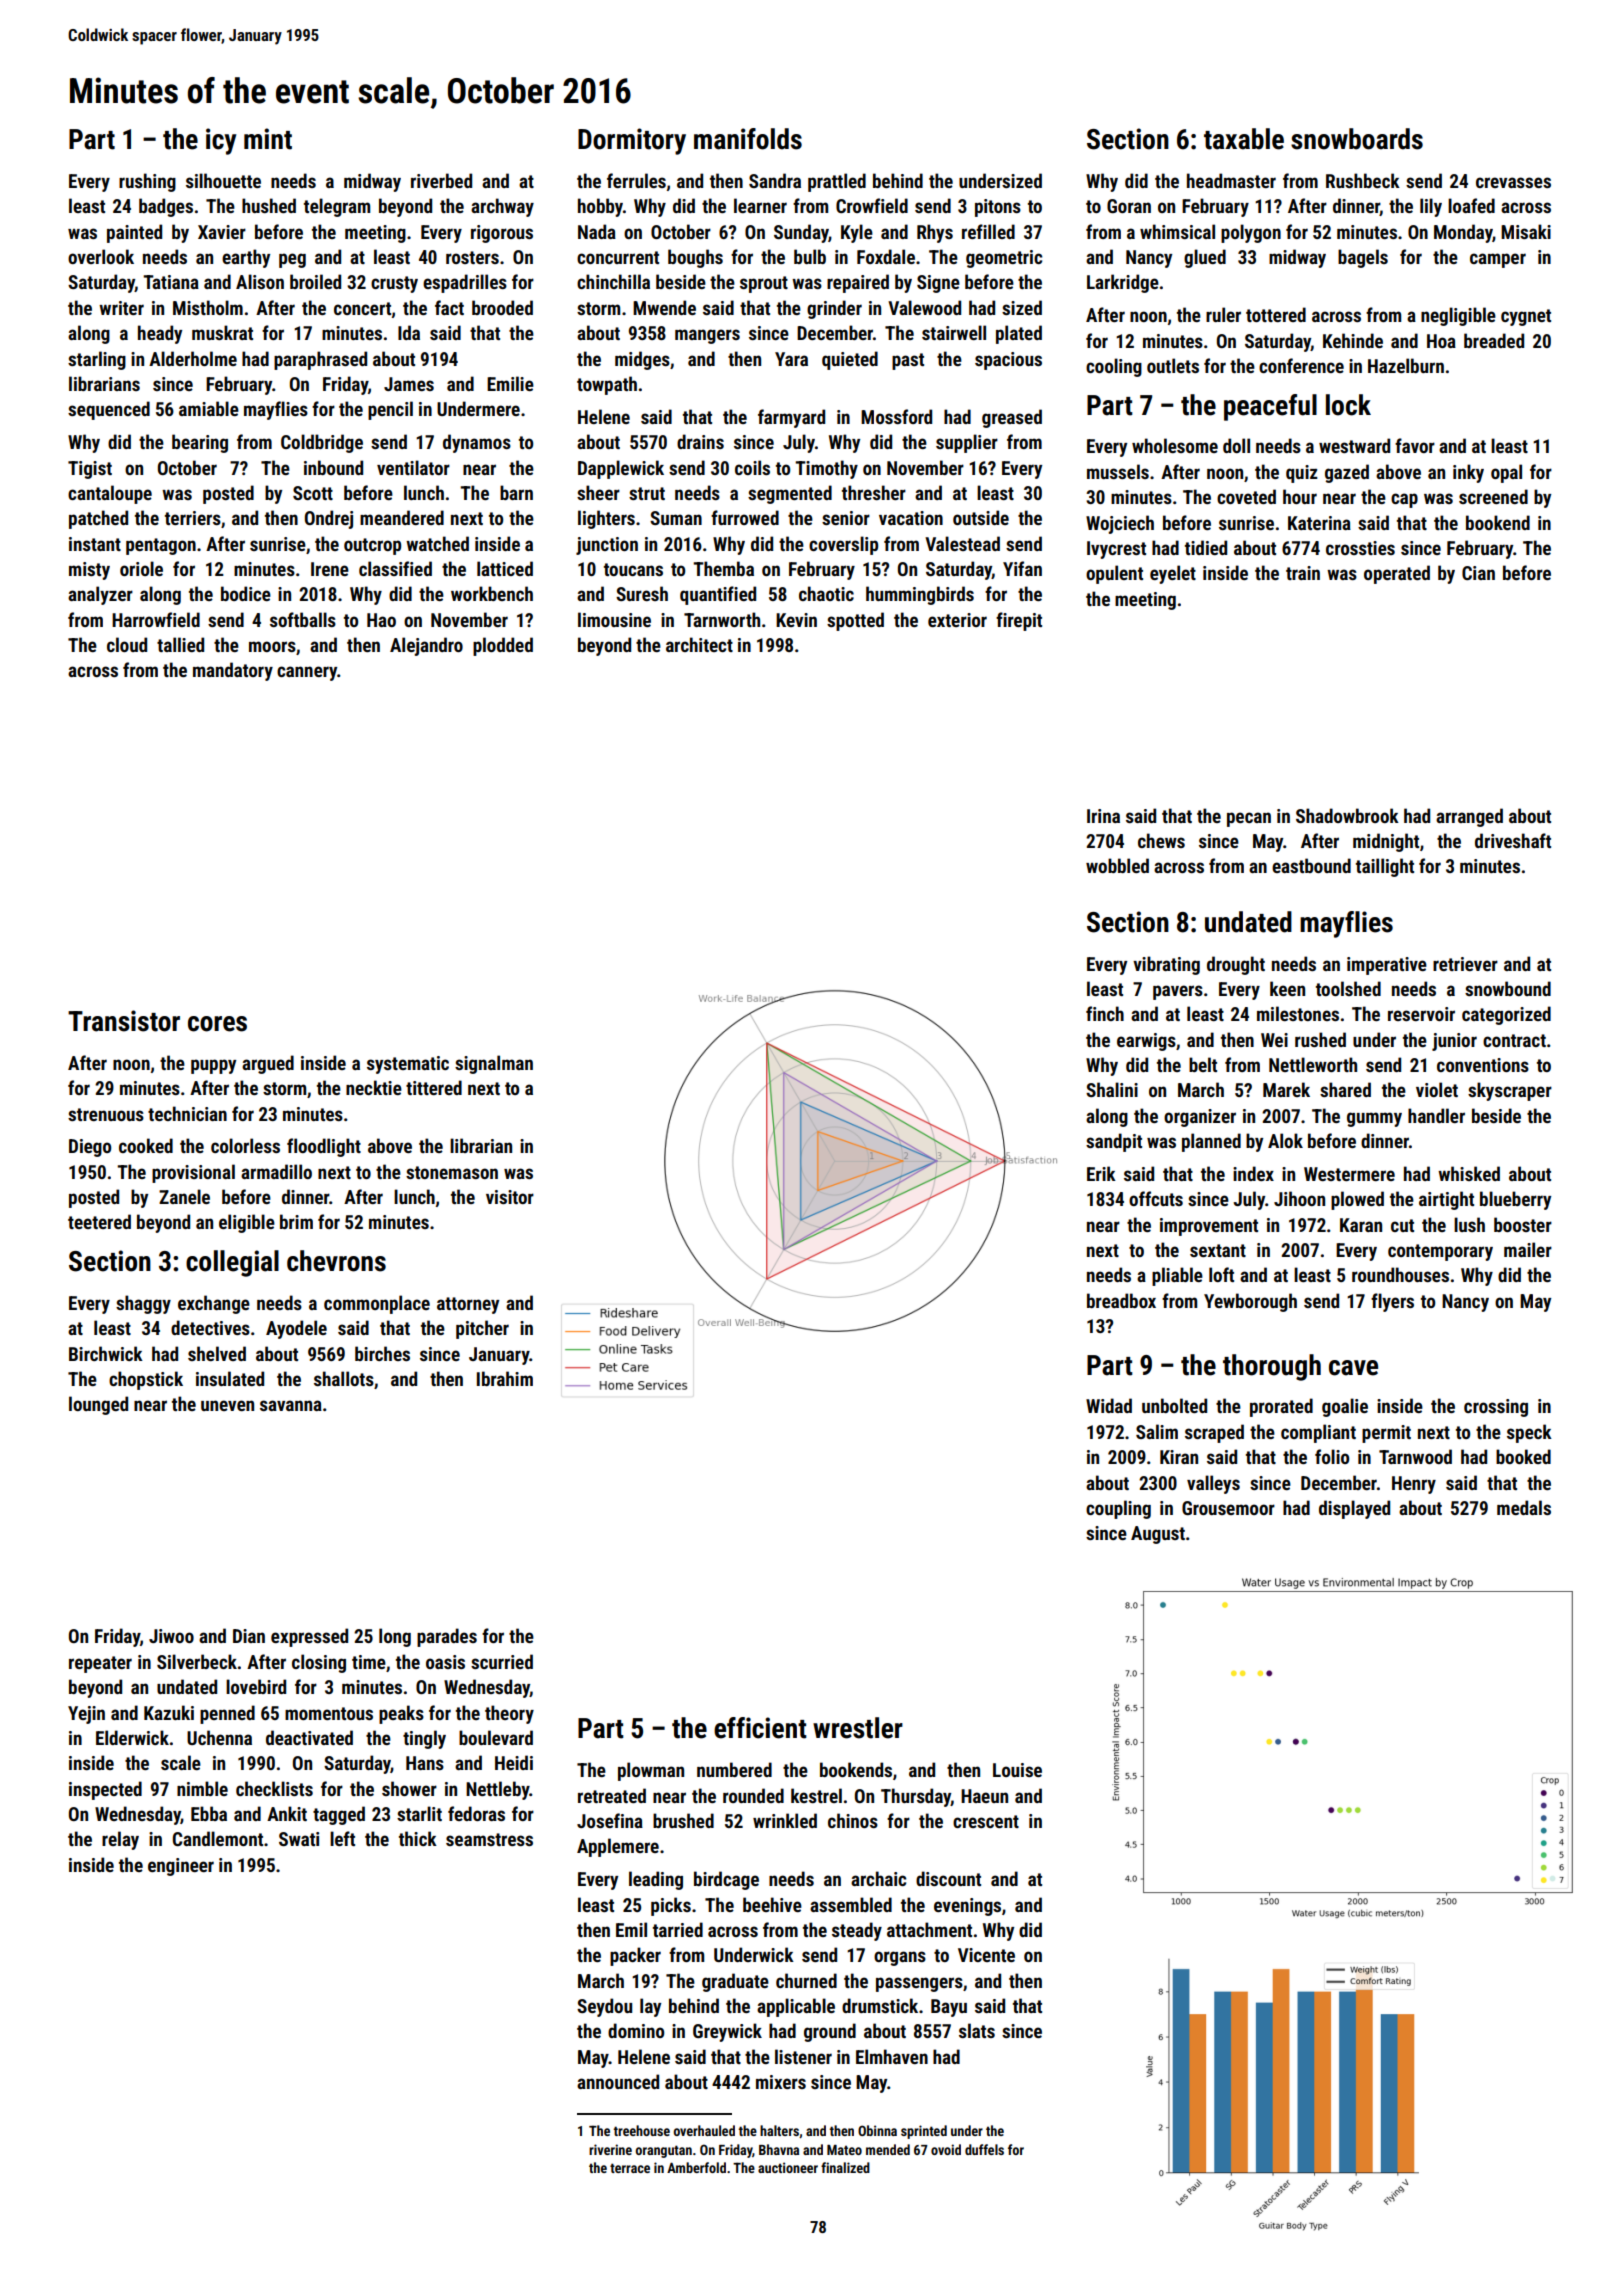  I want to click on engineer, so click(181, 1867).
